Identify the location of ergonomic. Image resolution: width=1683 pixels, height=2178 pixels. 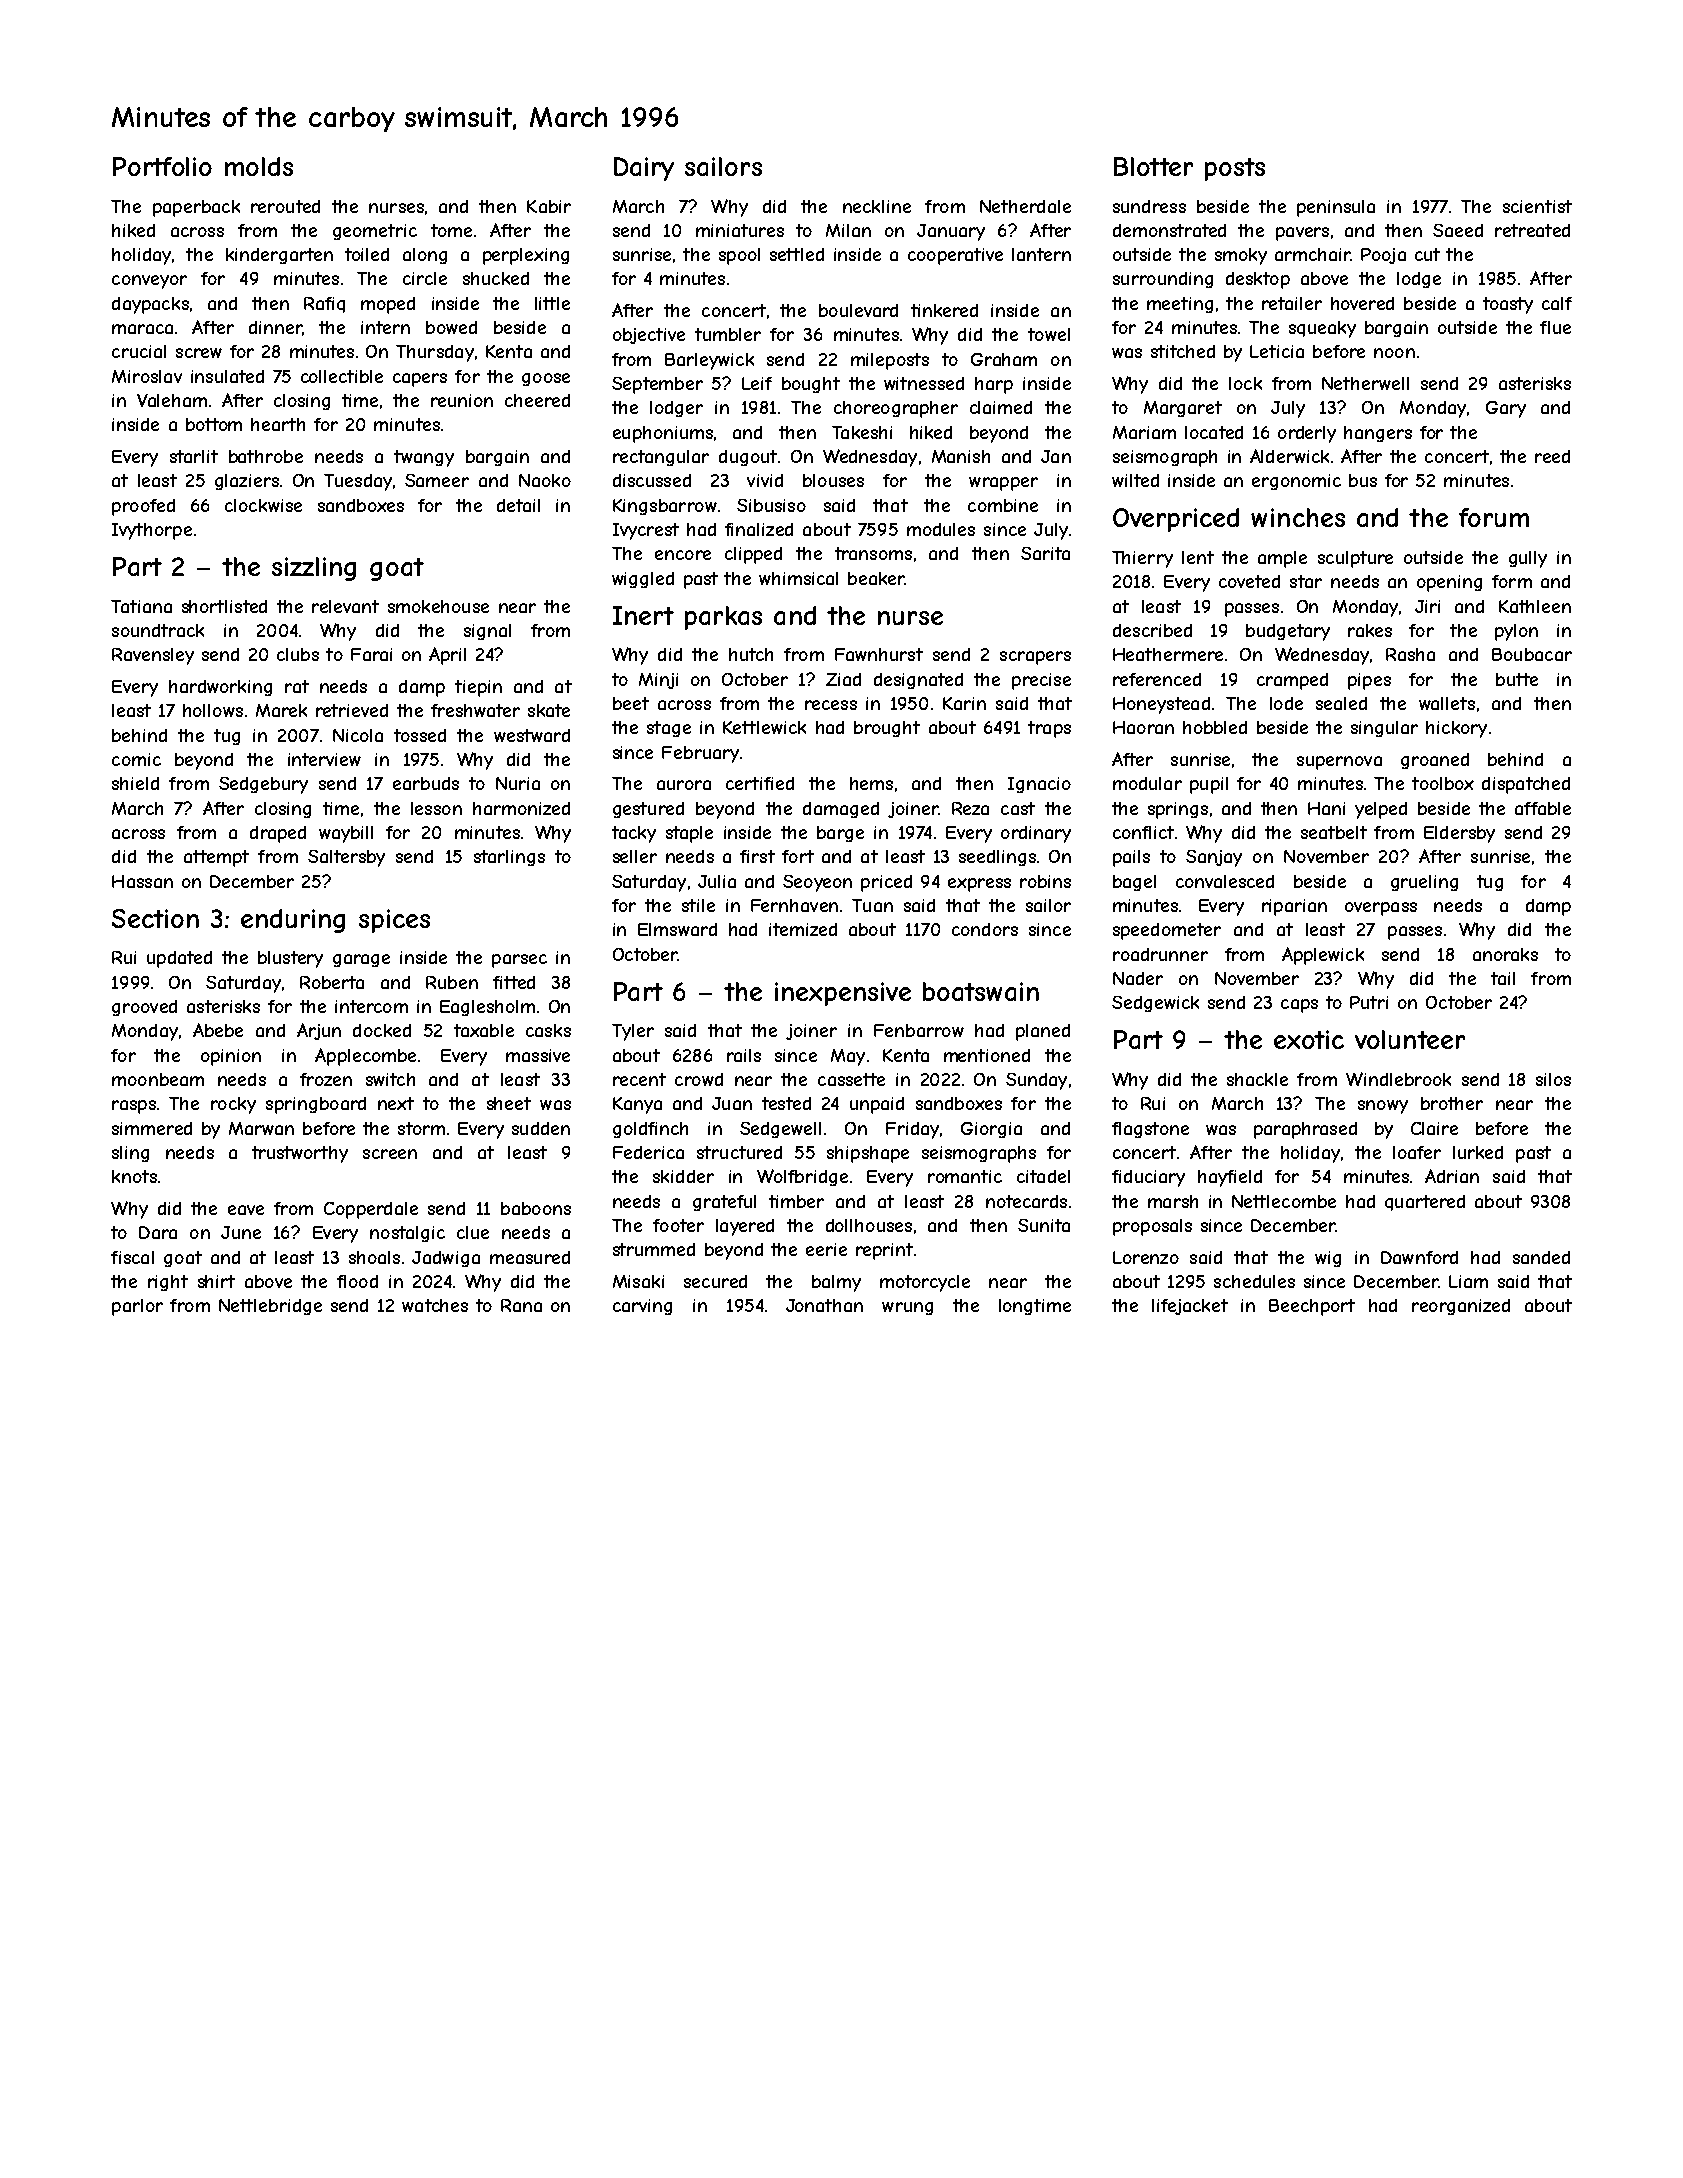
(1296, 482).
